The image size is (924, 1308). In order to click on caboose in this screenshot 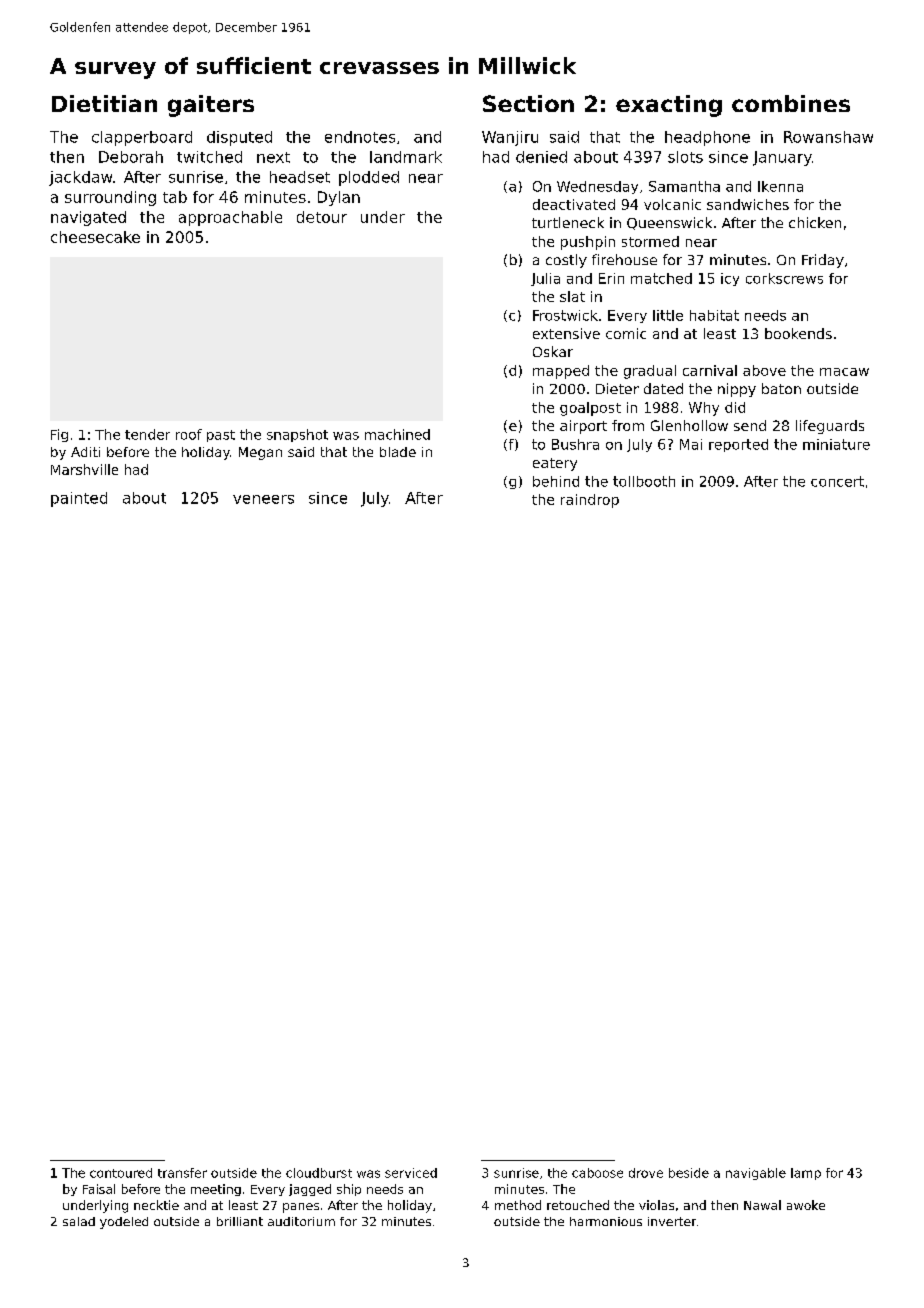, I will do `click(597, 1173)`.
